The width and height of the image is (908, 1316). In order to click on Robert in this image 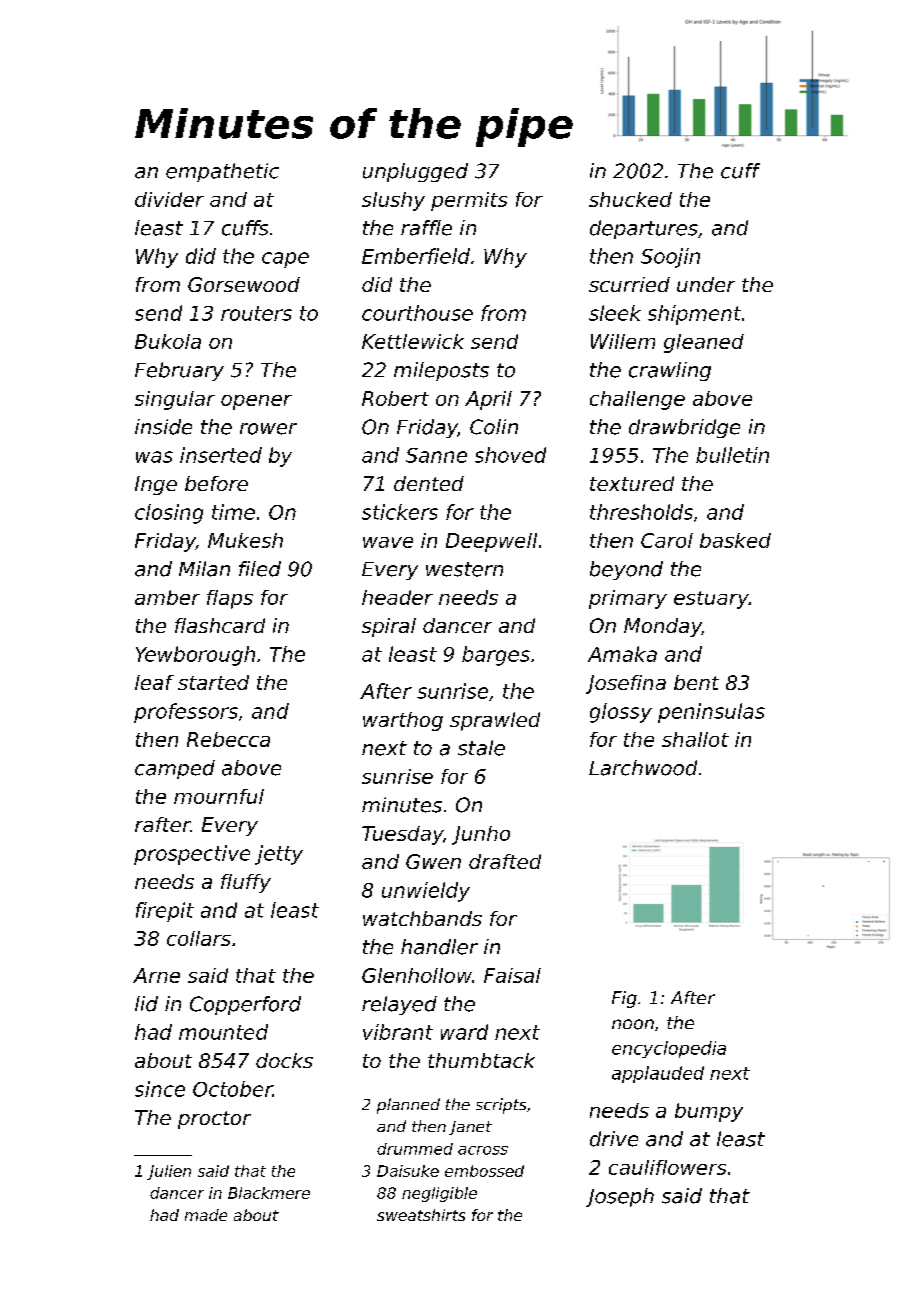, I will do `click(395, 398)`.
